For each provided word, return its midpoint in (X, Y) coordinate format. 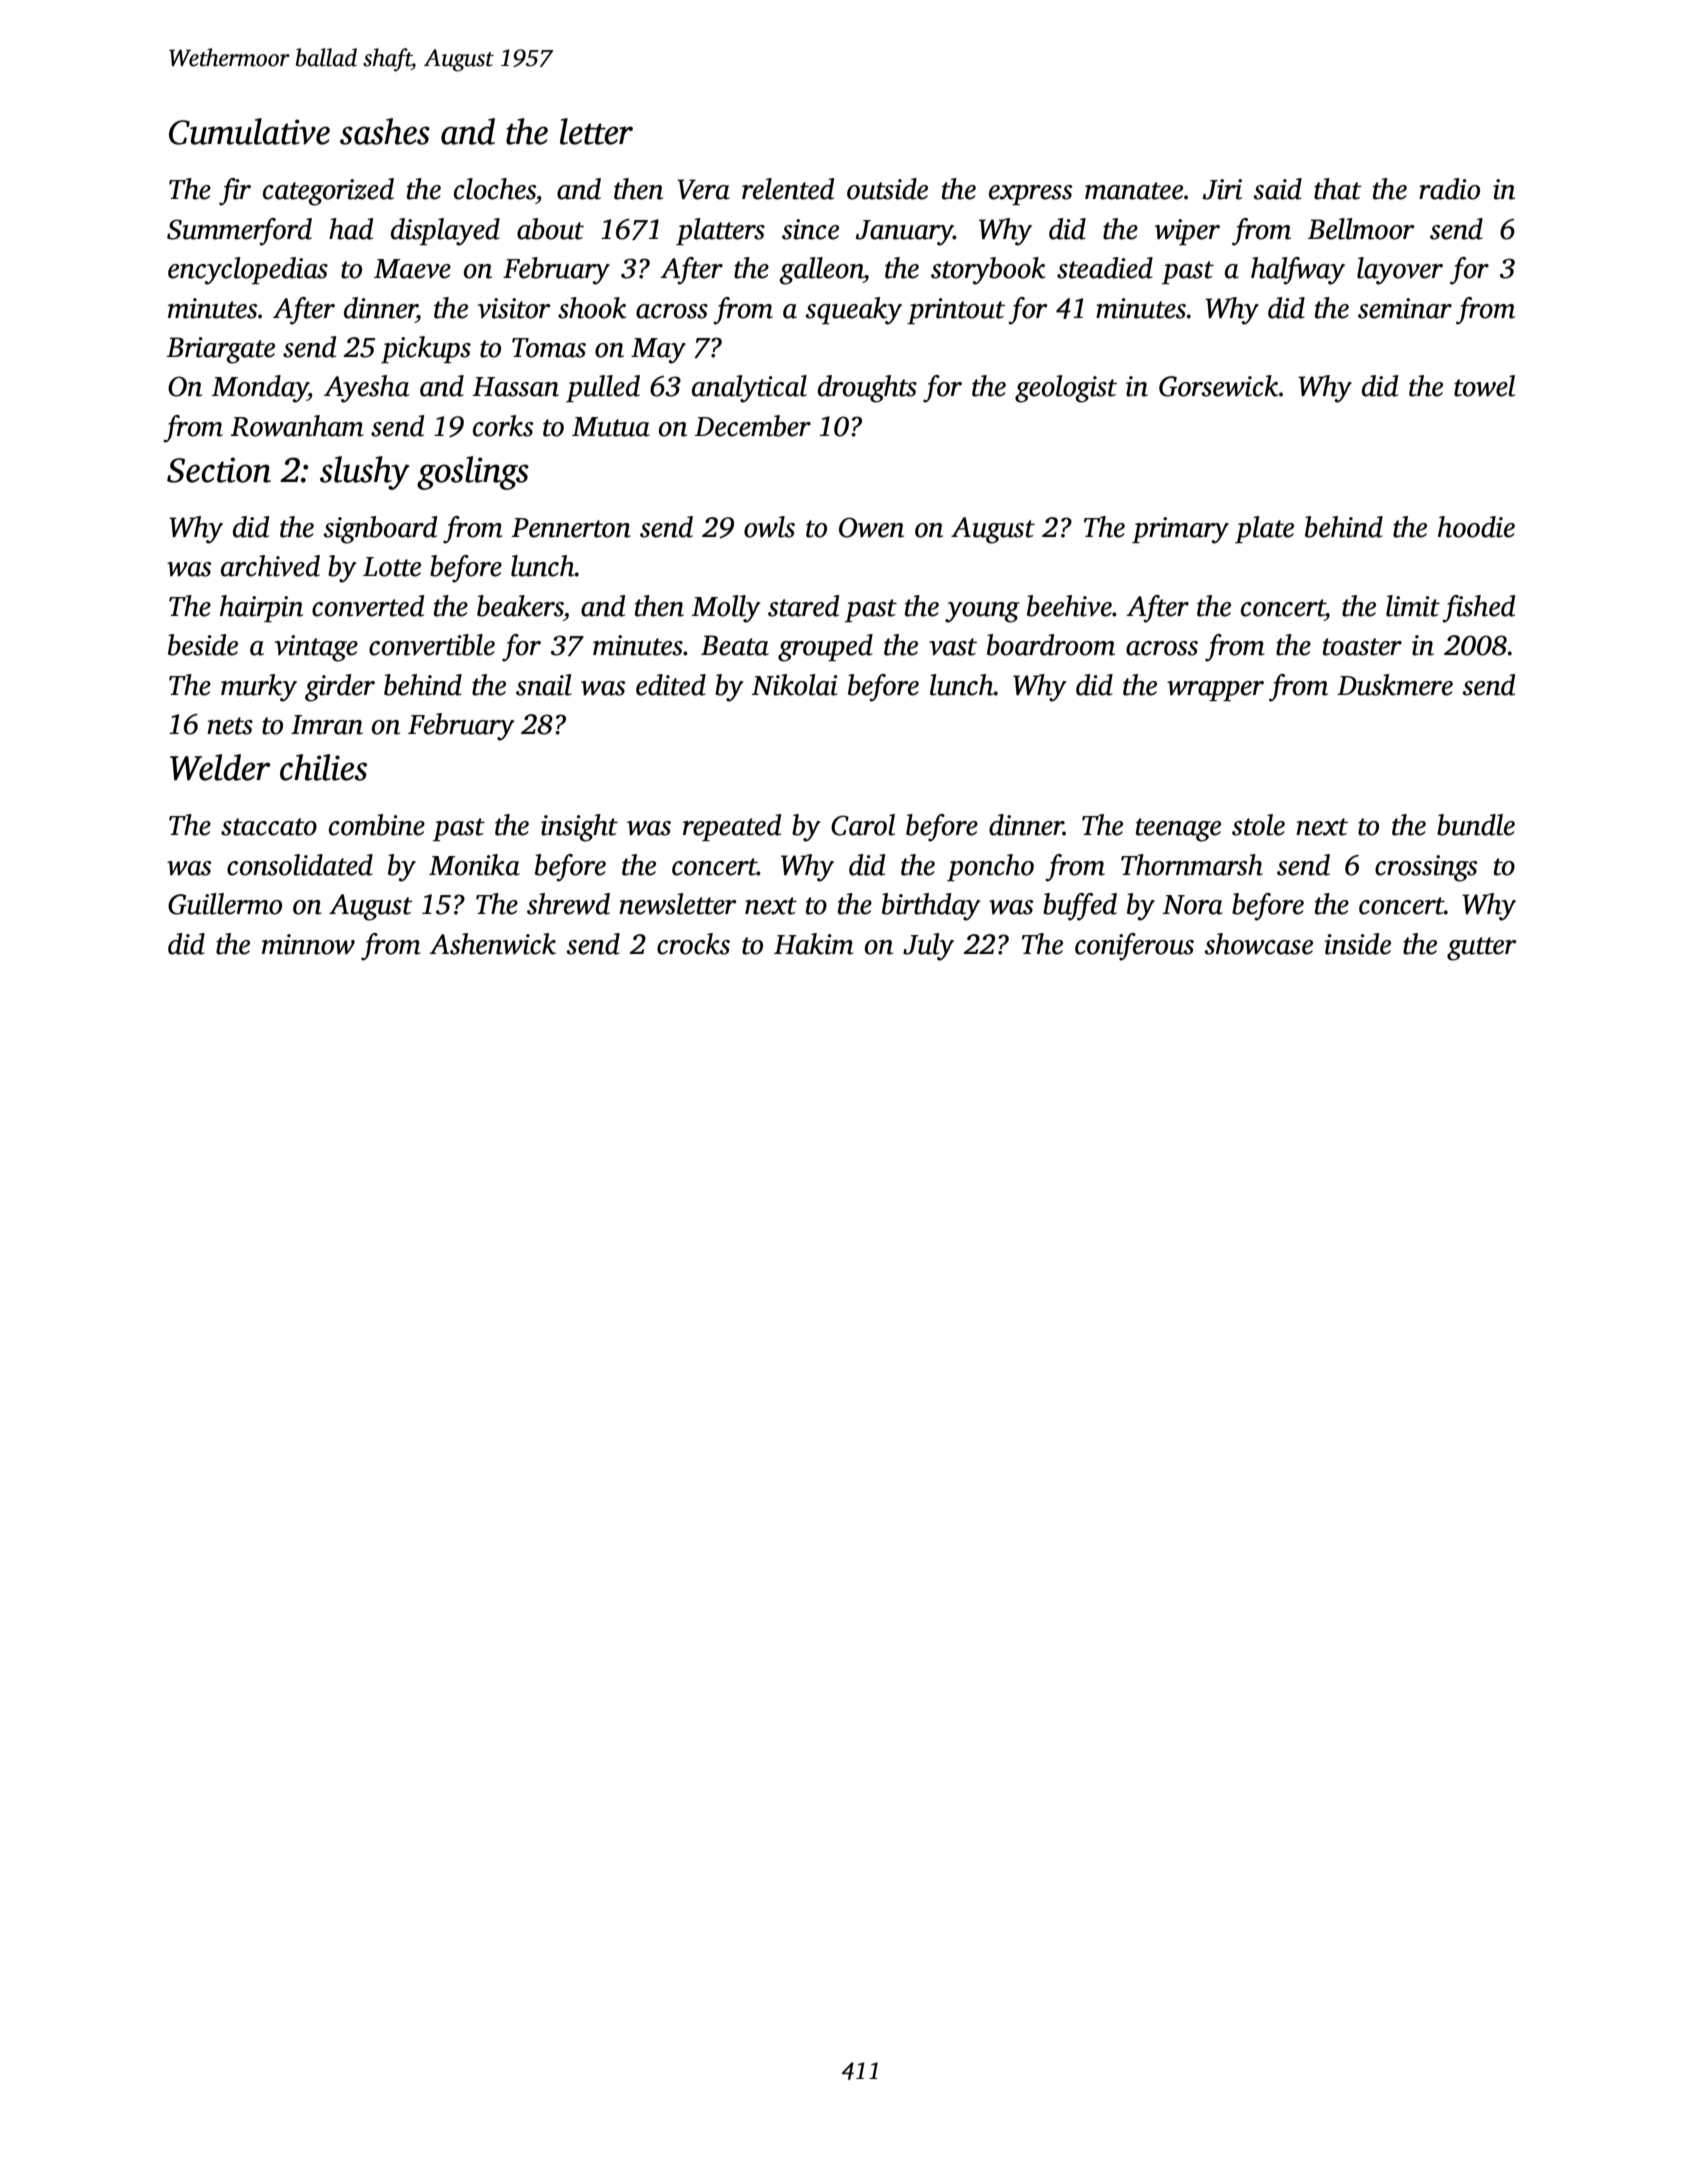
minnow (308, 944)
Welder (220, 767)
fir (235, 192)
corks (503, 426)
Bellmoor (1361, 229)
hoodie (1476, 527)
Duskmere (1395, 685)
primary (1180, 530)
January (904, 233)
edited (671, 685)
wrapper (1215, 691)
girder (340, 688)
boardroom (1051, 645)
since (810, 229)
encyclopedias (248, 271)
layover (1400, 271)
